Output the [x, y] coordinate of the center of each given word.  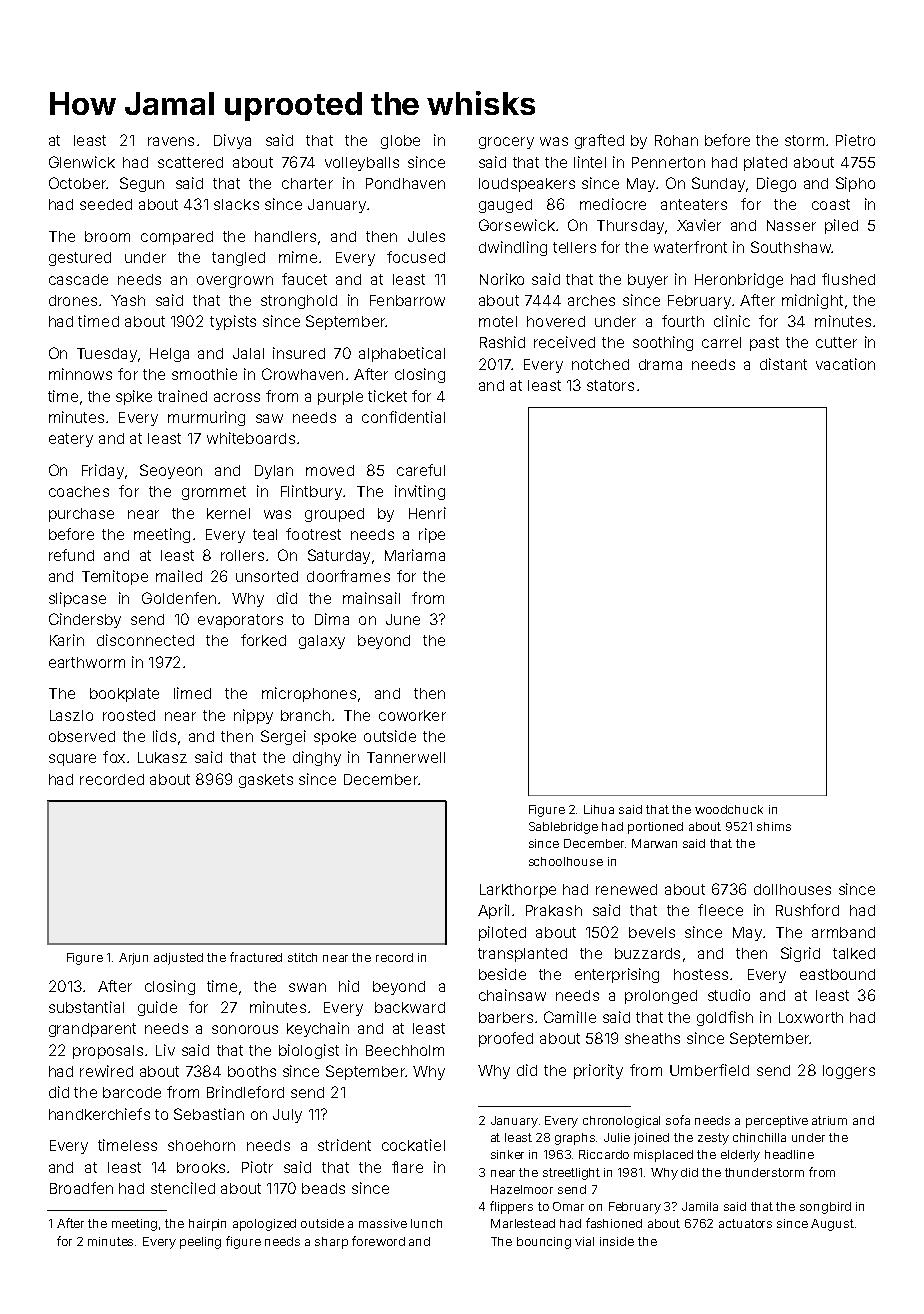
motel [498, 321]
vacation [845, 364]
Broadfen [81, 1188]
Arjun [133, 959]
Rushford [807, 910]
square [72, 760]
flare [407, 1167]
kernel [228, 513]
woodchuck [729, 809]
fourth [683, 321]
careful [421, 470]
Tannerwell [406, 757]
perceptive [777, 1122]
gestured [80, 259]
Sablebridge [563, 828]
